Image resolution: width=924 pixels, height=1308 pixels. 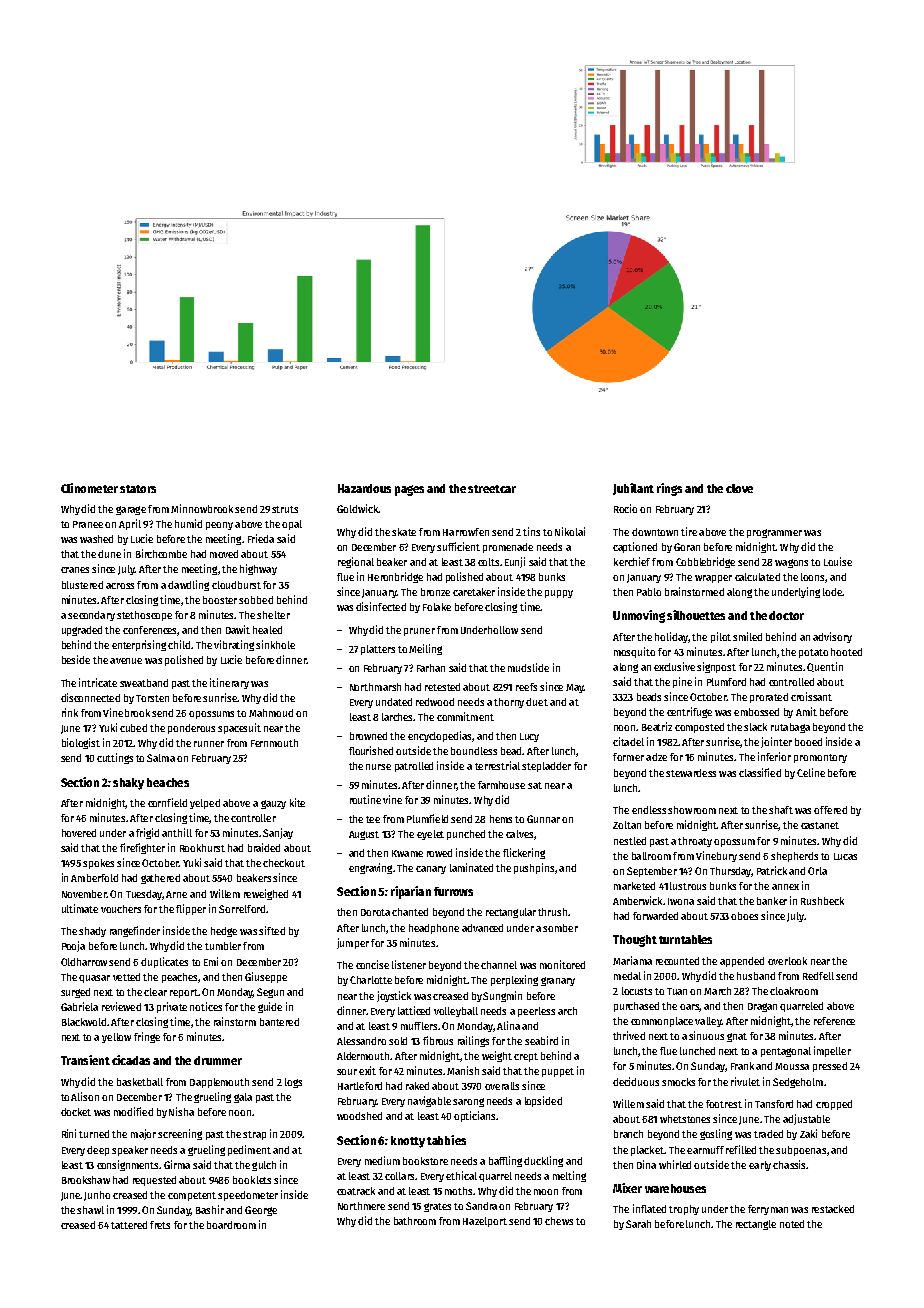 What do you see at coordinates (129, 1225) in the screenshot?
I see `tattered` at bounding box center [129, 1225].
